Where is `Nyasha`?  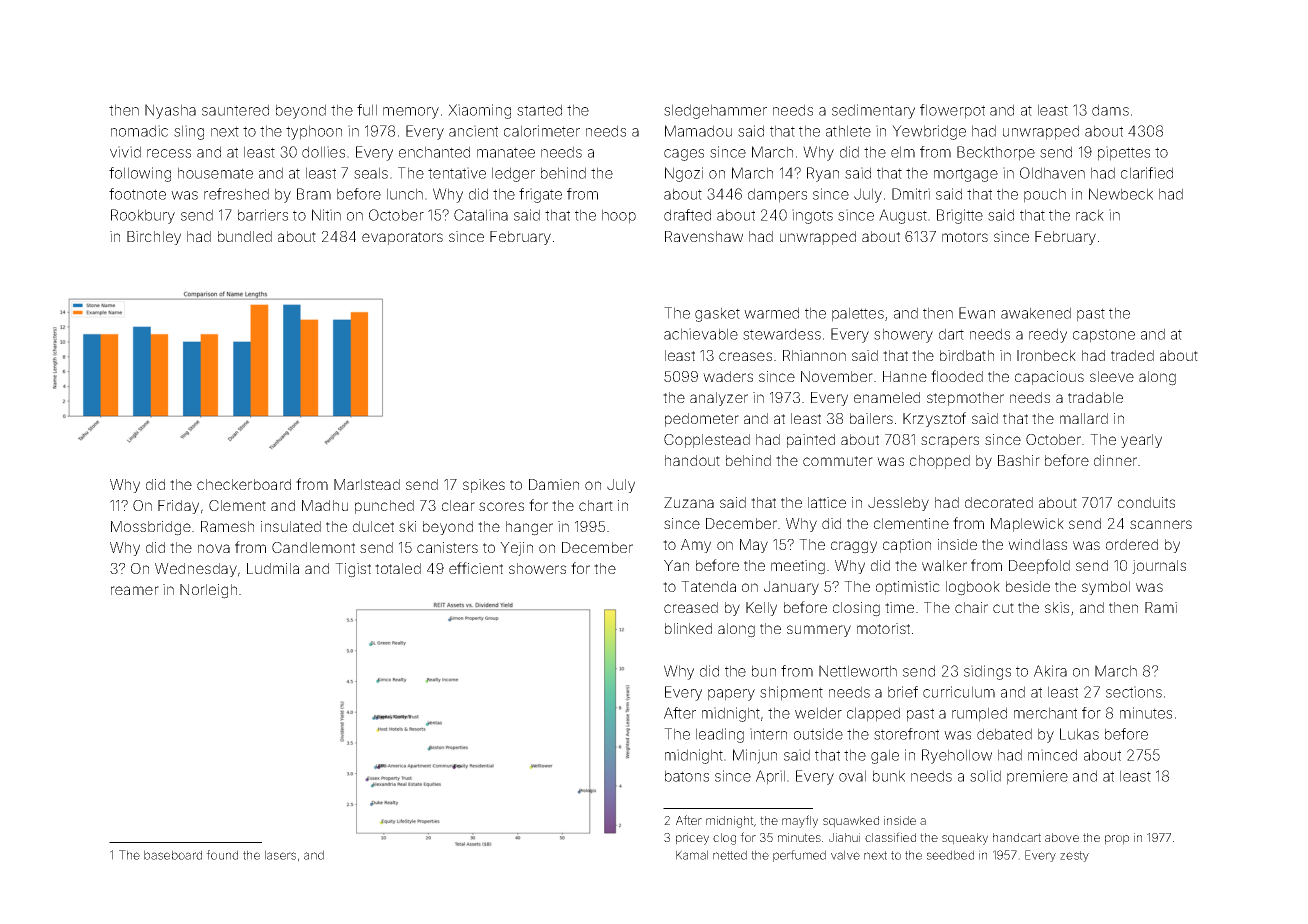 Nyasha is located at coordinates (170, 111).
